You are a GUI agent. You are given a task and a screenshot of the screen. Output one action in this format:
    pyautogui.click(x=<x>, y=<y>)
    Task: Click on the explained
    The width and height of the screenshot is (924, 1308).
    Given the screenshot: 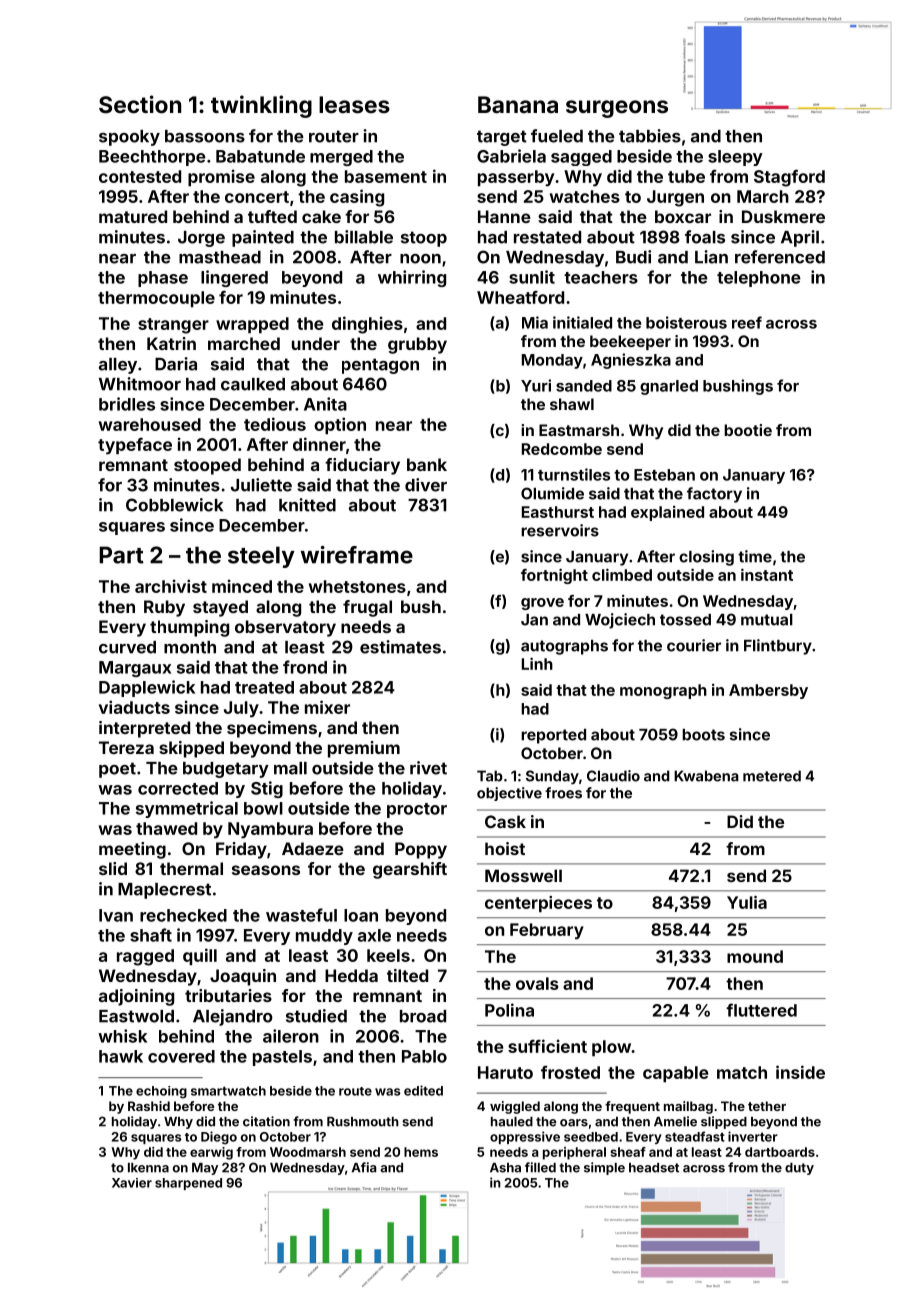 What is the action you would take?
    pyautogui.click(x=667, y=513)
